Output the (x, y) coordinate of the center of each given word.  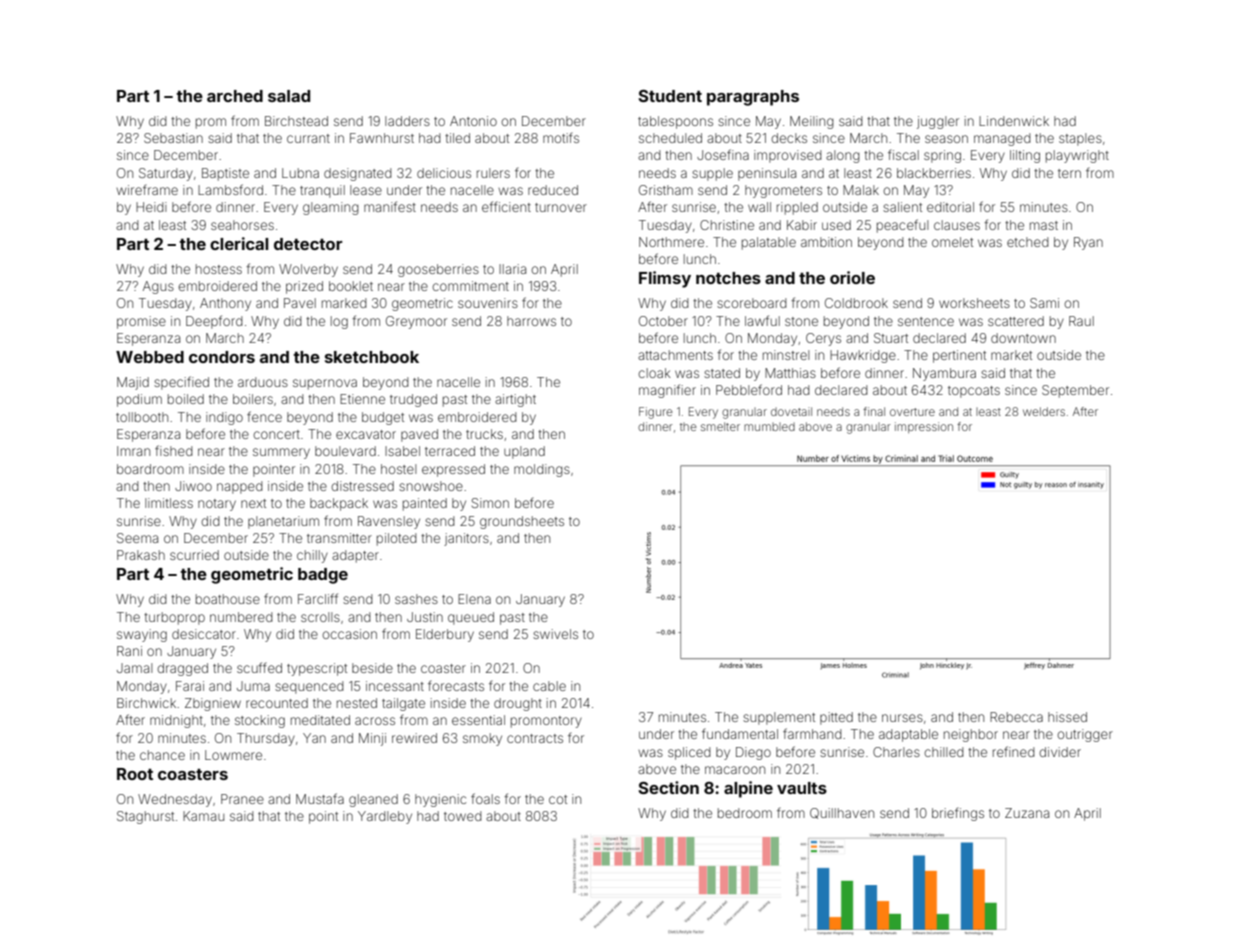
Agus (158, 287)
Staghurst (145, 817)
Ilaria (512, 269)
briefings (958, 814)
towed (463, 816)
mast (1044, 225)
